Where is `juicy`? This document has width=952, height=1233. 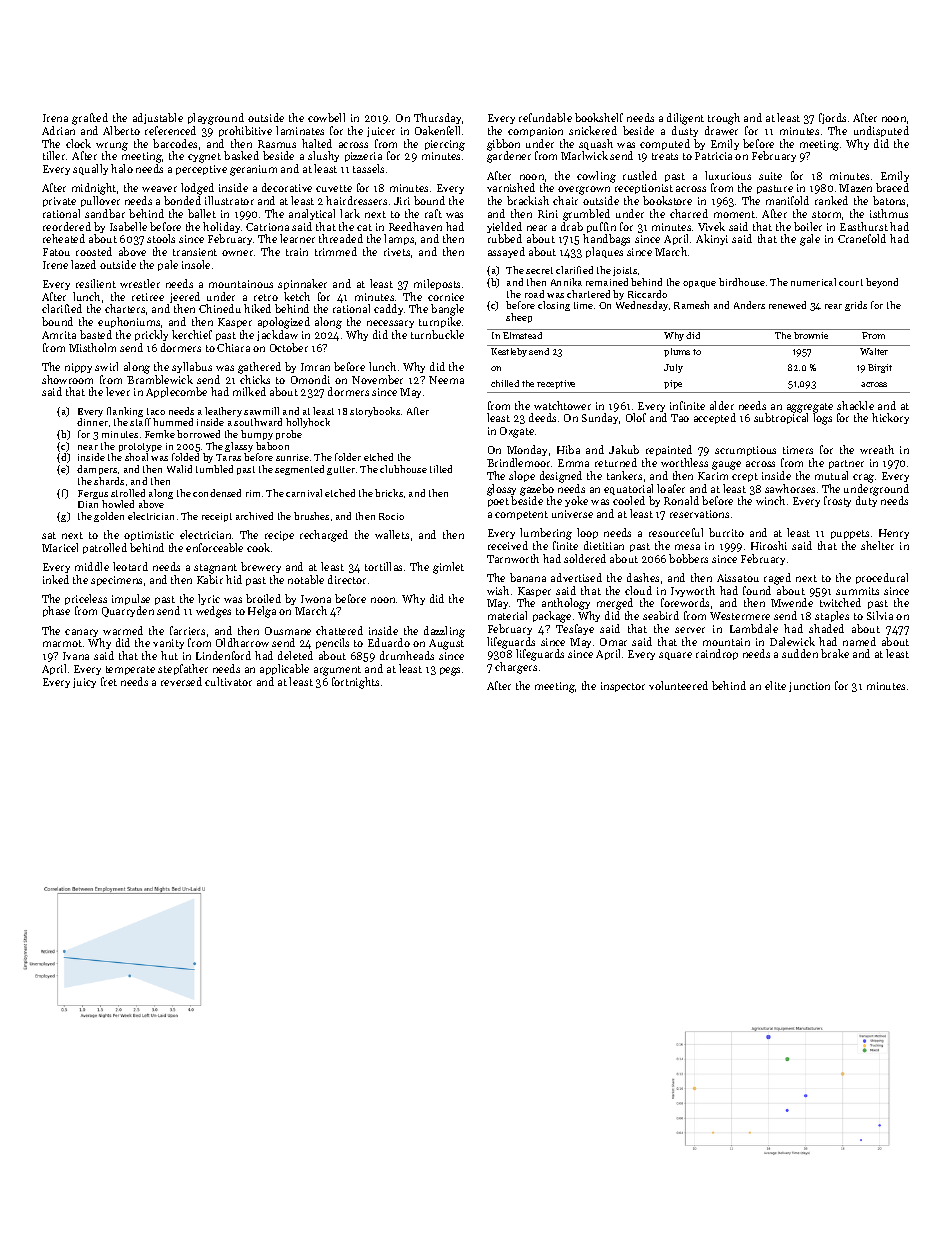 juicy is located at coordinates (84, 683).
